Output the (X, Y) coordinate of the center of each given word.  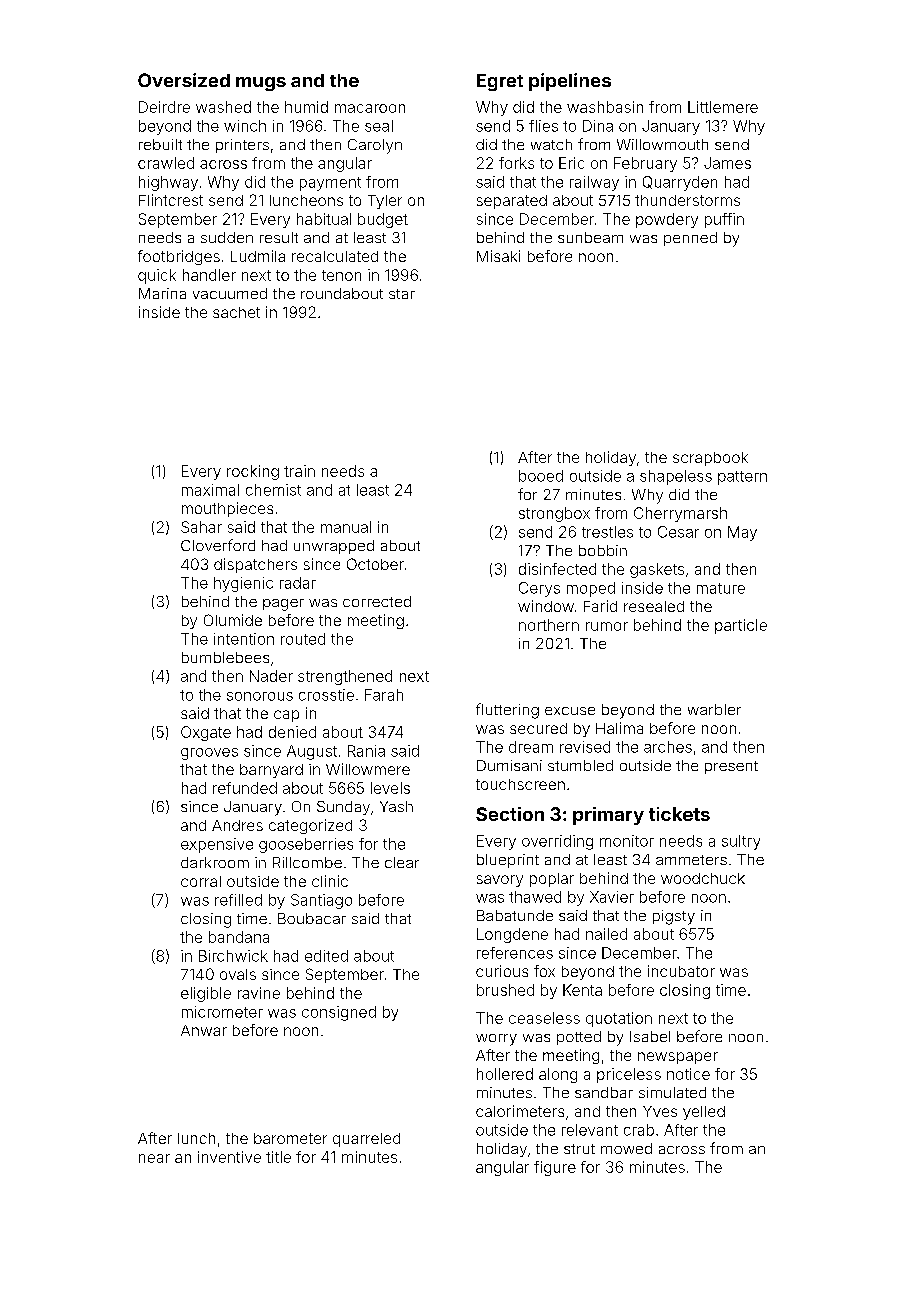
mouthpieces (227, 509)
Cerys (539, 589)
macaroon (370, 108)
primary (608, 816)
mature (721, 588)
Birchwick (233, 956)
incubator (681, 971)
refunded (245, 788)
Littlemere (723, 107)
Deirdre (164, 107)
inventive (229, 1157)
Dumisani (509, 765)
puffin (724, 220)
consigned (339, 1013)
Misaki (498, 256)
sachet (236, 312)
